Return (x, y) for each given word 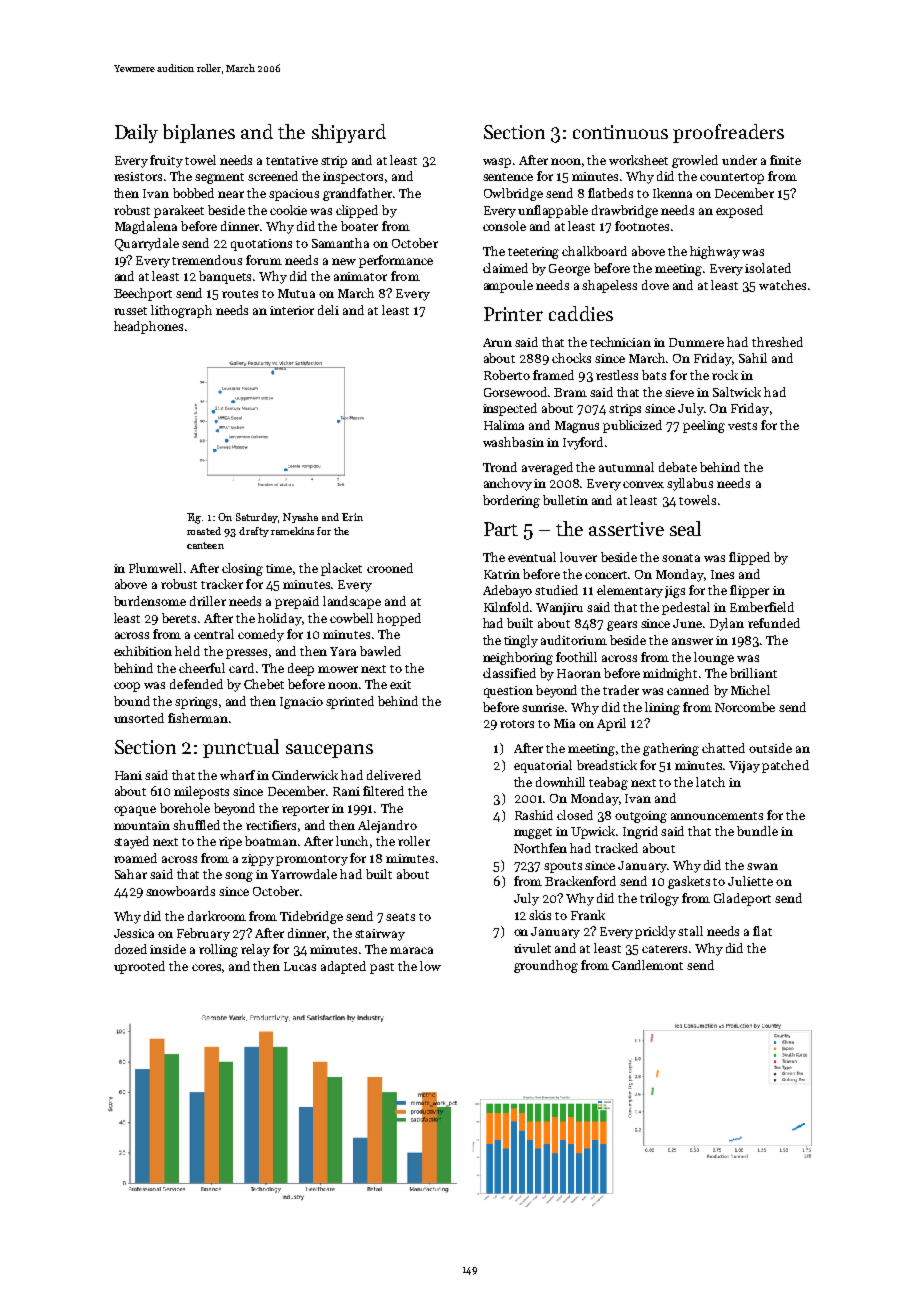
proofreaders (728, 133)
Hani (128, 775)
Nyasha (300, 518)
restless (617, 375)
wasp (497, 163)
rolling (218, 950)
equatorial (543, 766)
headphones (148, 327)
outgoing (641, 817)
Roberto (507, 375)
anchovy (508, 484)
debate (678, 467)
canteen (205, 545)
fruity (166, 161)
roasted (204, 531)
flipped (749, 558)
